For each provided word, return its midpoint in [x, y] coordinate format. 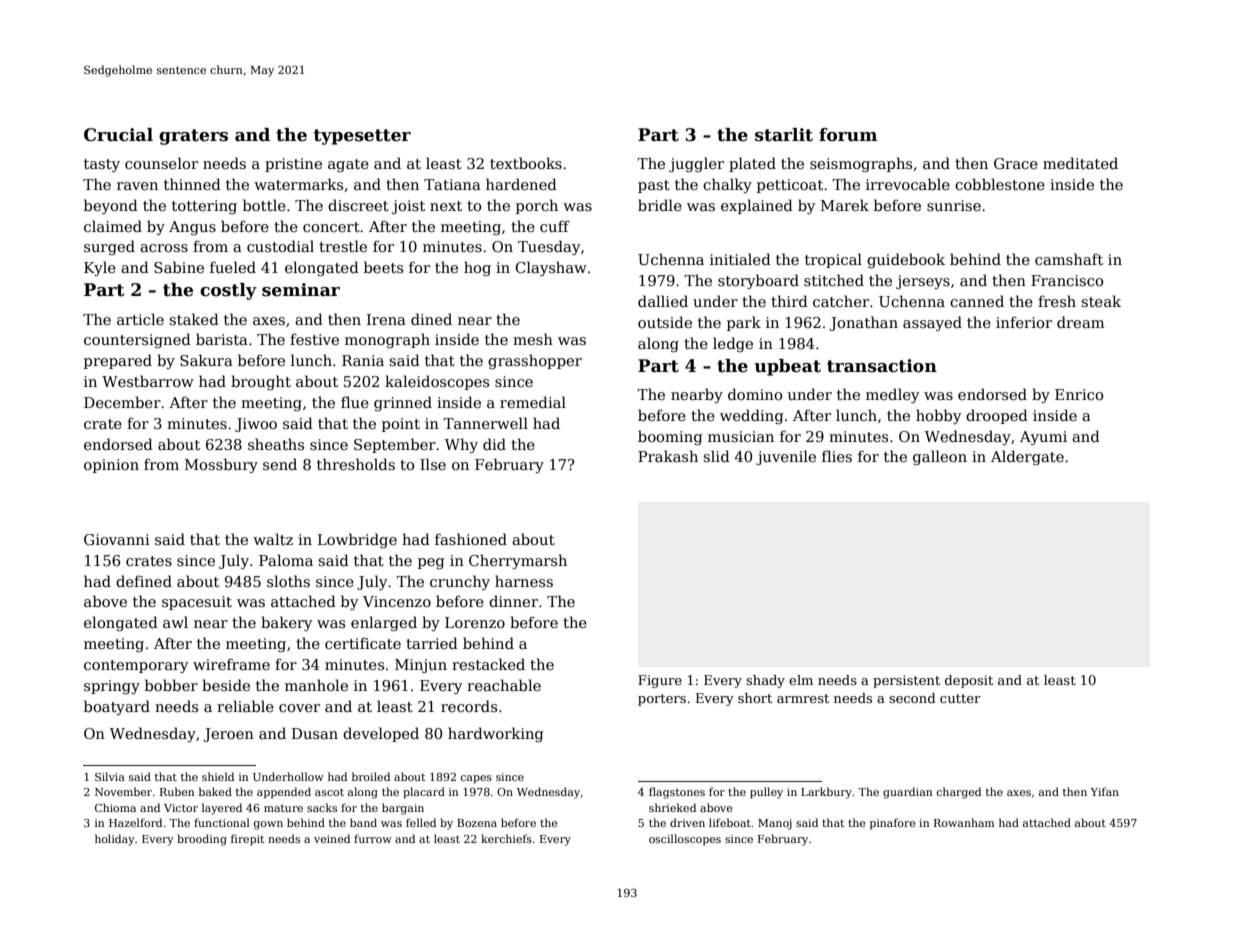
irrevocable [908, 184]
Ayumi [1043, 438]
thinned [192, 184]
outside [665, 322]
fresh [1057, 301]
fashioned [471, 539]
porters [662, 700]
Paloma [286, 560]
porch [537, 206]
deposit [969, 681]
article [140, 319]
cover [299, 708]
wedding [752, 416]
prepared [118, 361]
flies [837, 456]
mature [283, 808]
